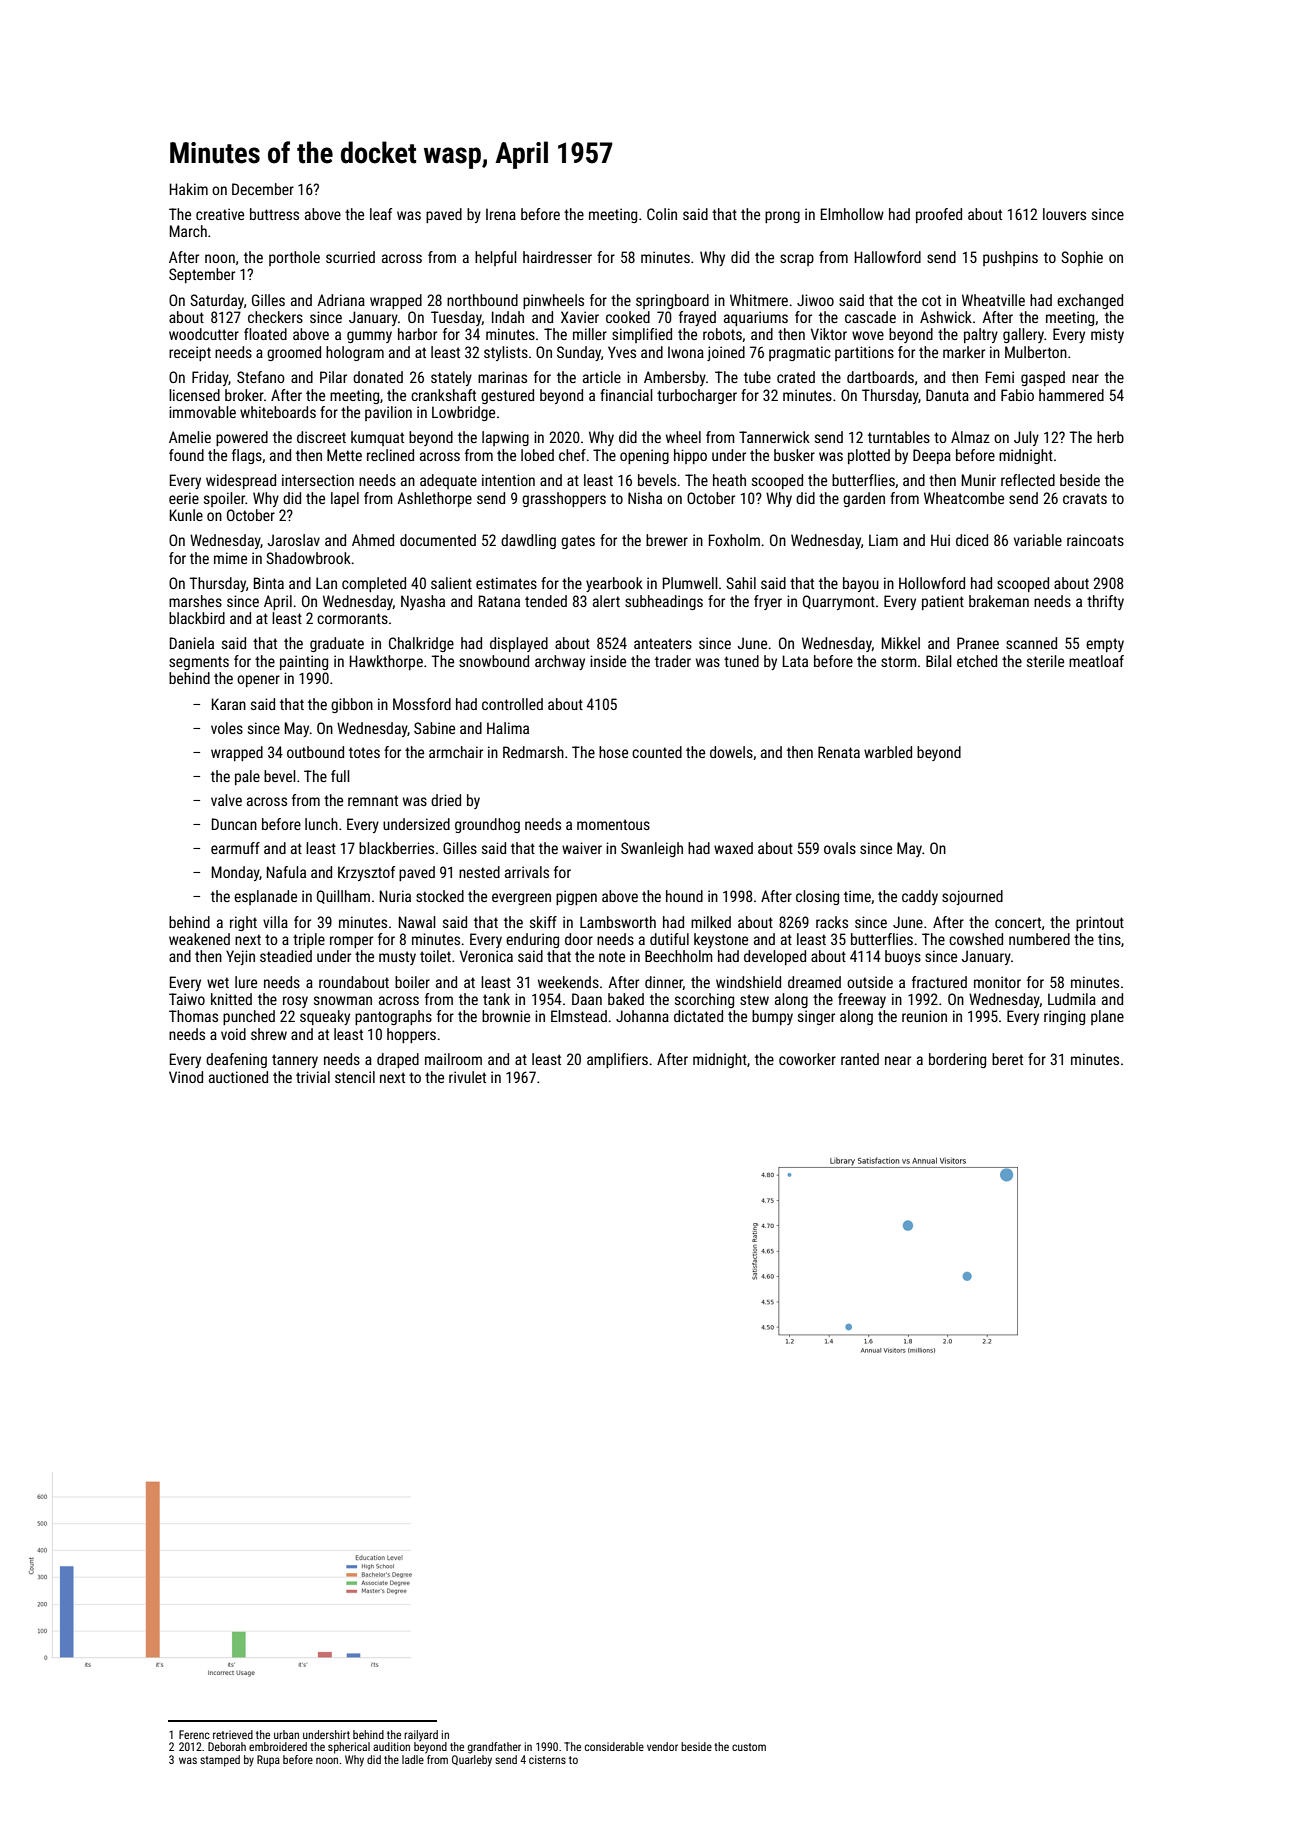 The height and width of the document is (1829, 1293). Describe the element at coordinates (189, 189) in the document. I see `Hakim` at that location.
